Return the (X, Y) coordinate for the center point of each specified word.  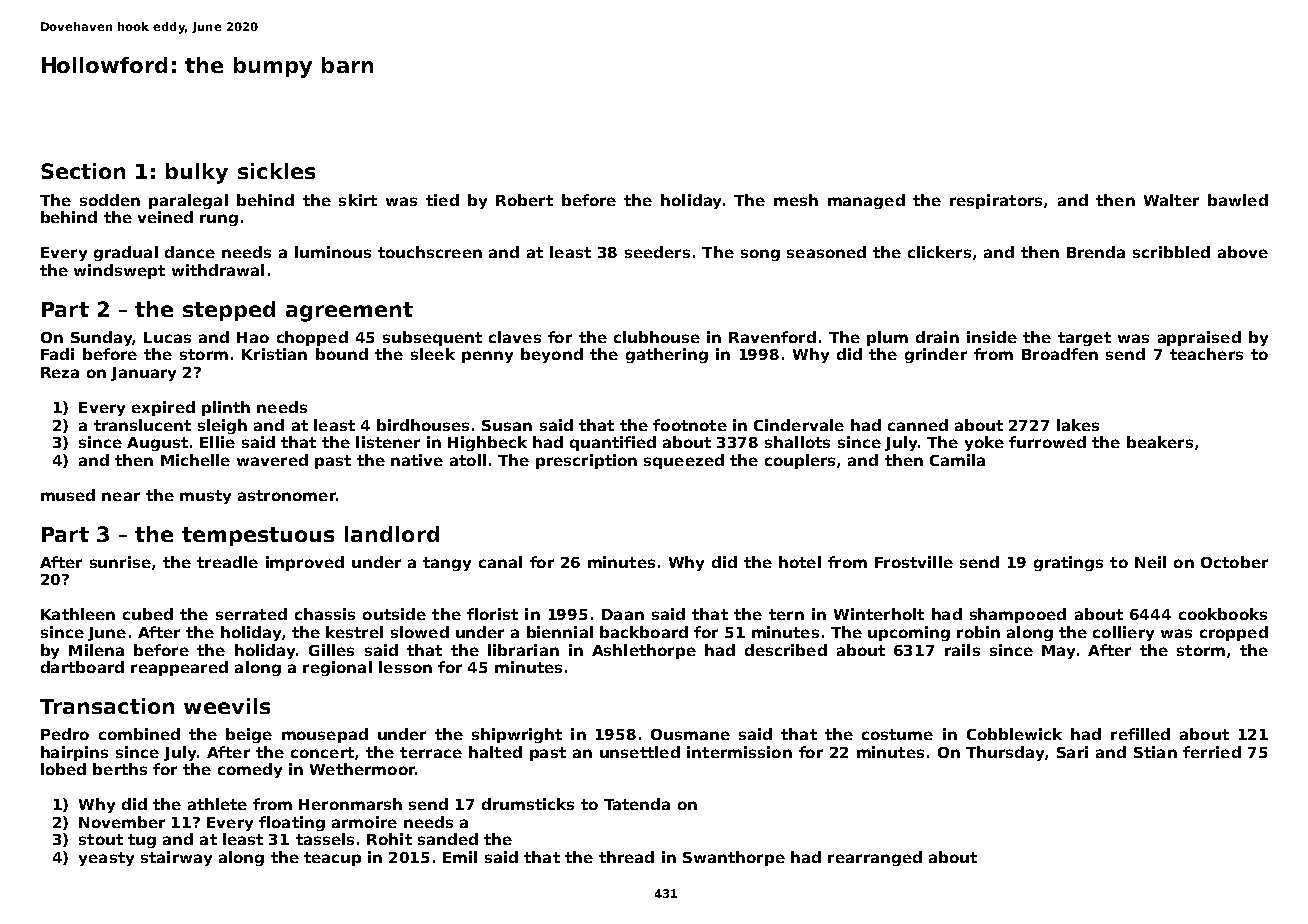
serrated (251, 614)
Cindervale (799, 425)
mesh (796, 200)
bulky (197, 173)
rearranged (875, 858)
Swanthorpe (734, 858)
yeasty (106, 859)
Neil (1150, 562)
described (786, 650)
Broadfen (1060, 354)
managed (866, 201)
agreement (349, 312)
